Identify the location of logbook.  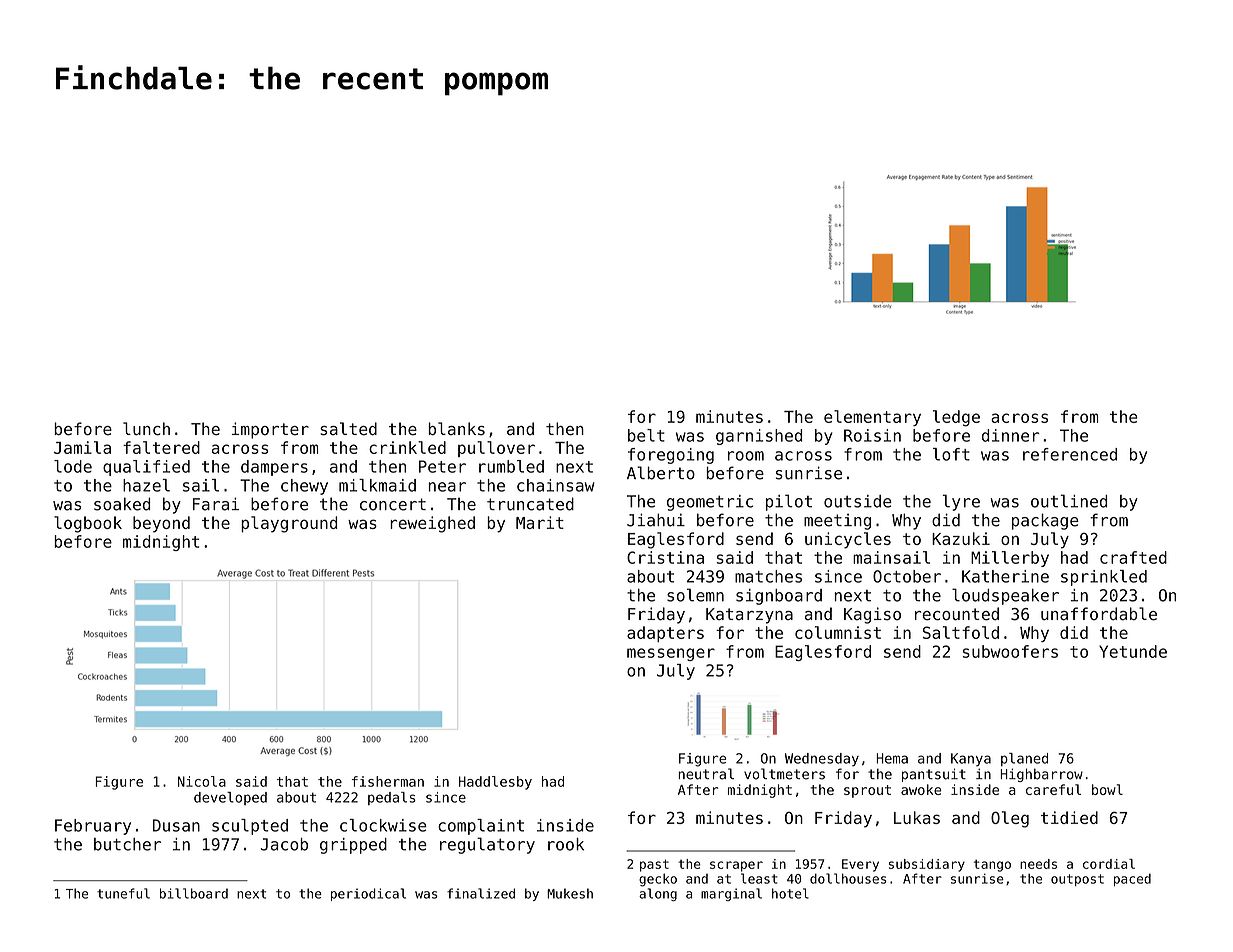
(88, 524).
